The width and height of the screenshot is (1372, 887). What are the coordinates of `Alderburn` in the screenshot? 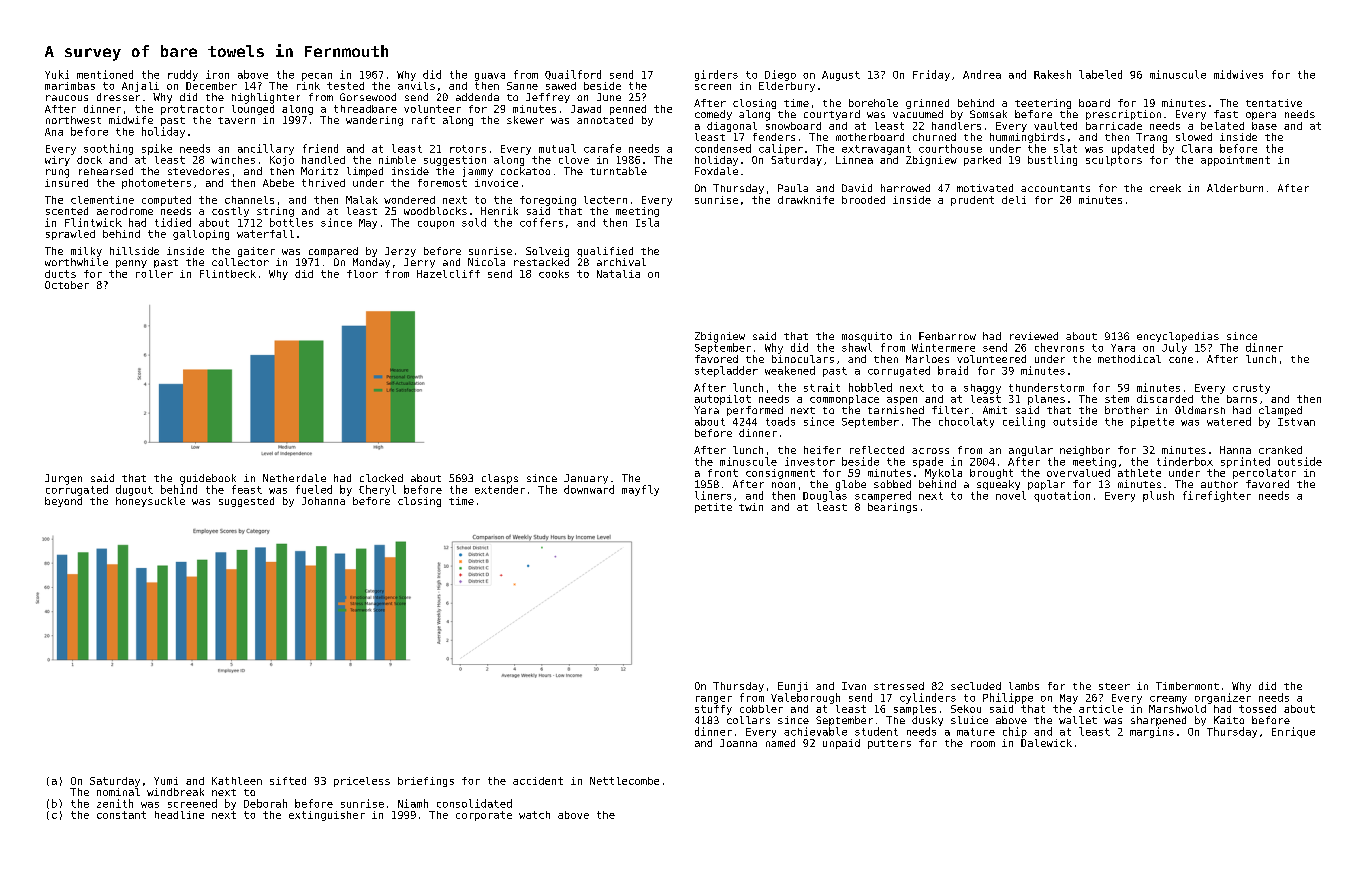 It's located at (1235, 188).
